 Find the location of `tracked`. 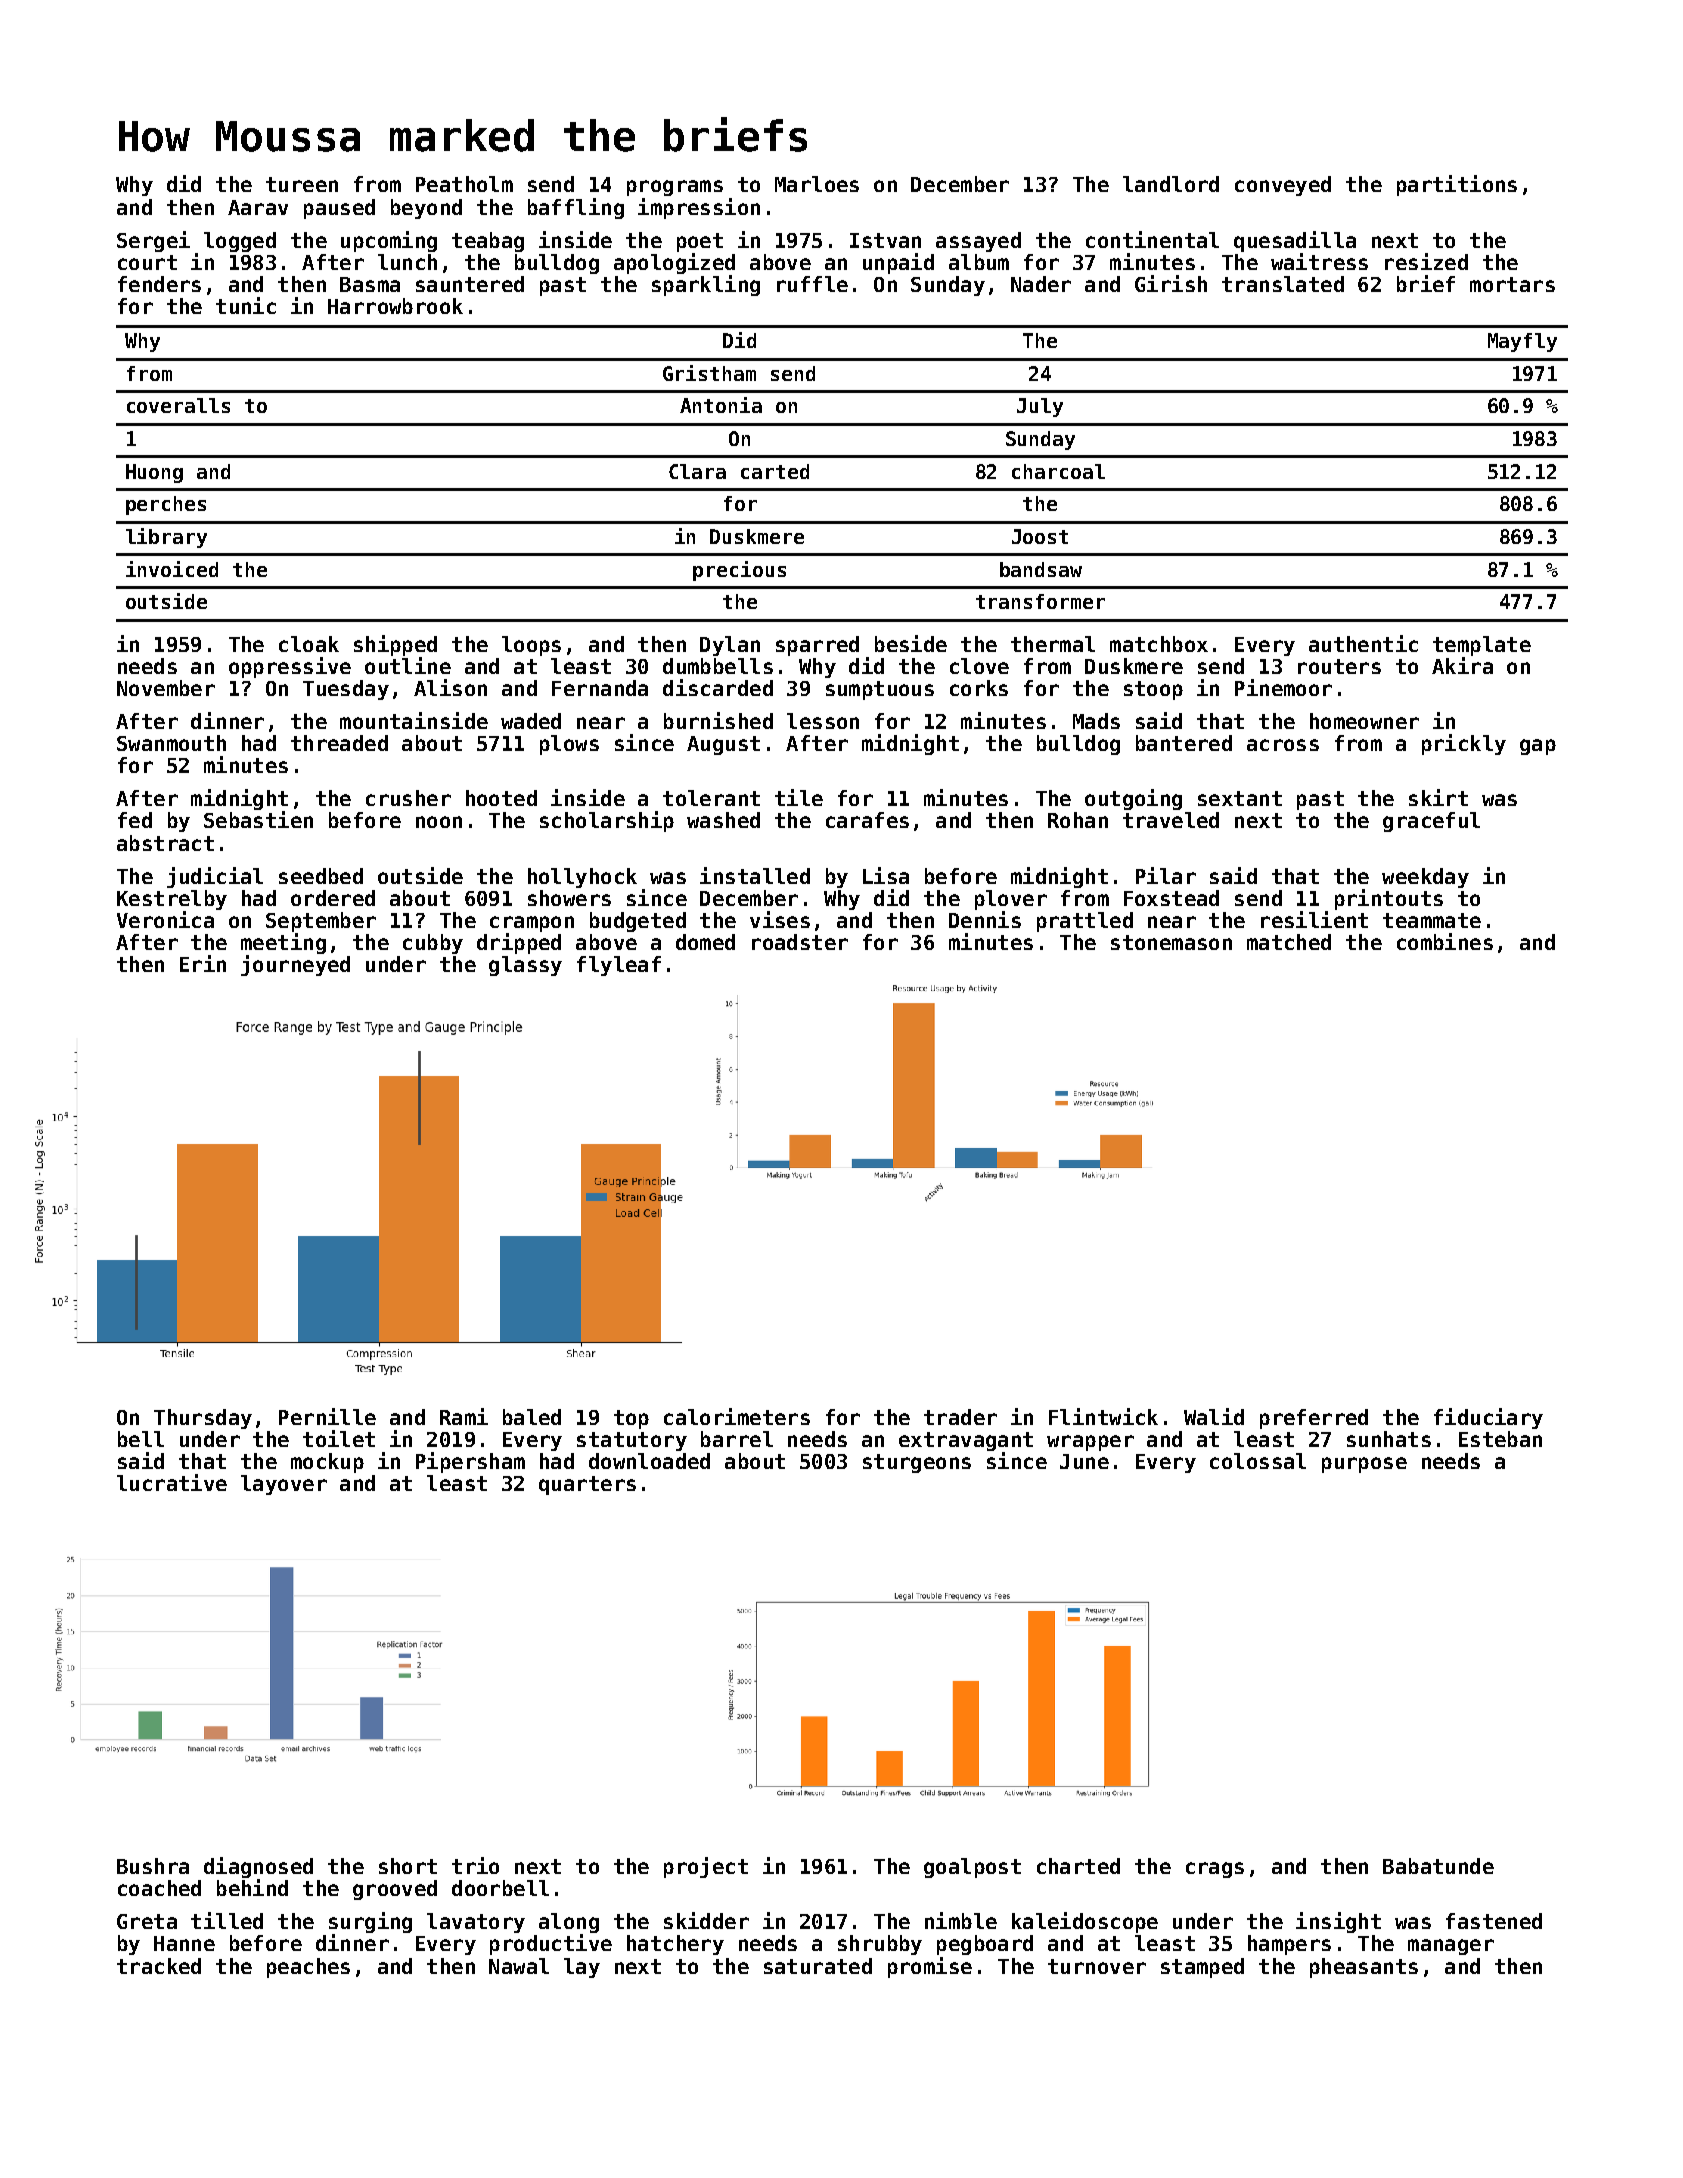

tracked is located at coordinates (159, 1966).
